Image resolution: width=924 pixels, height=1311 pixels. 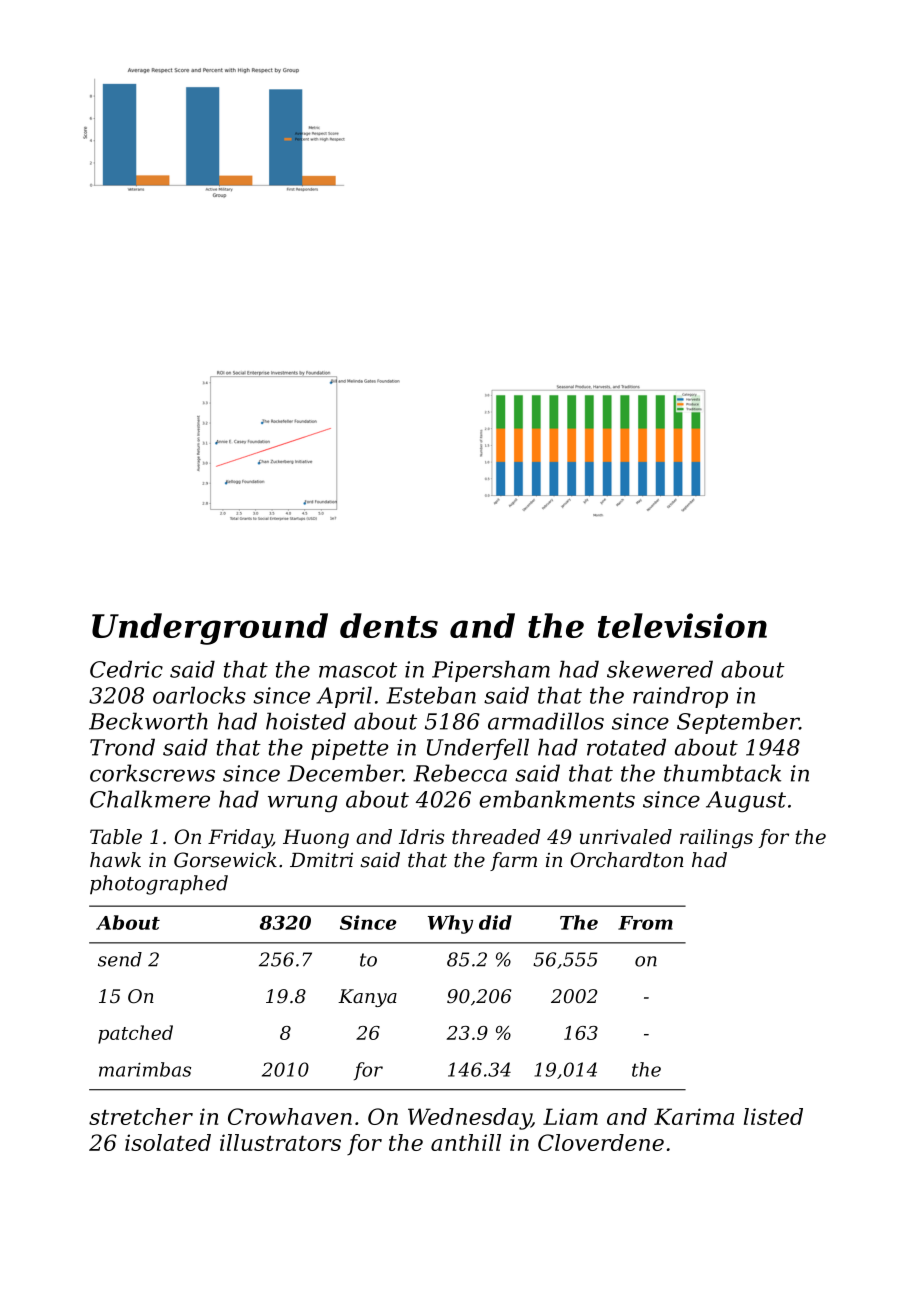 I want to click on patched, so click(x=135, y=1034).
